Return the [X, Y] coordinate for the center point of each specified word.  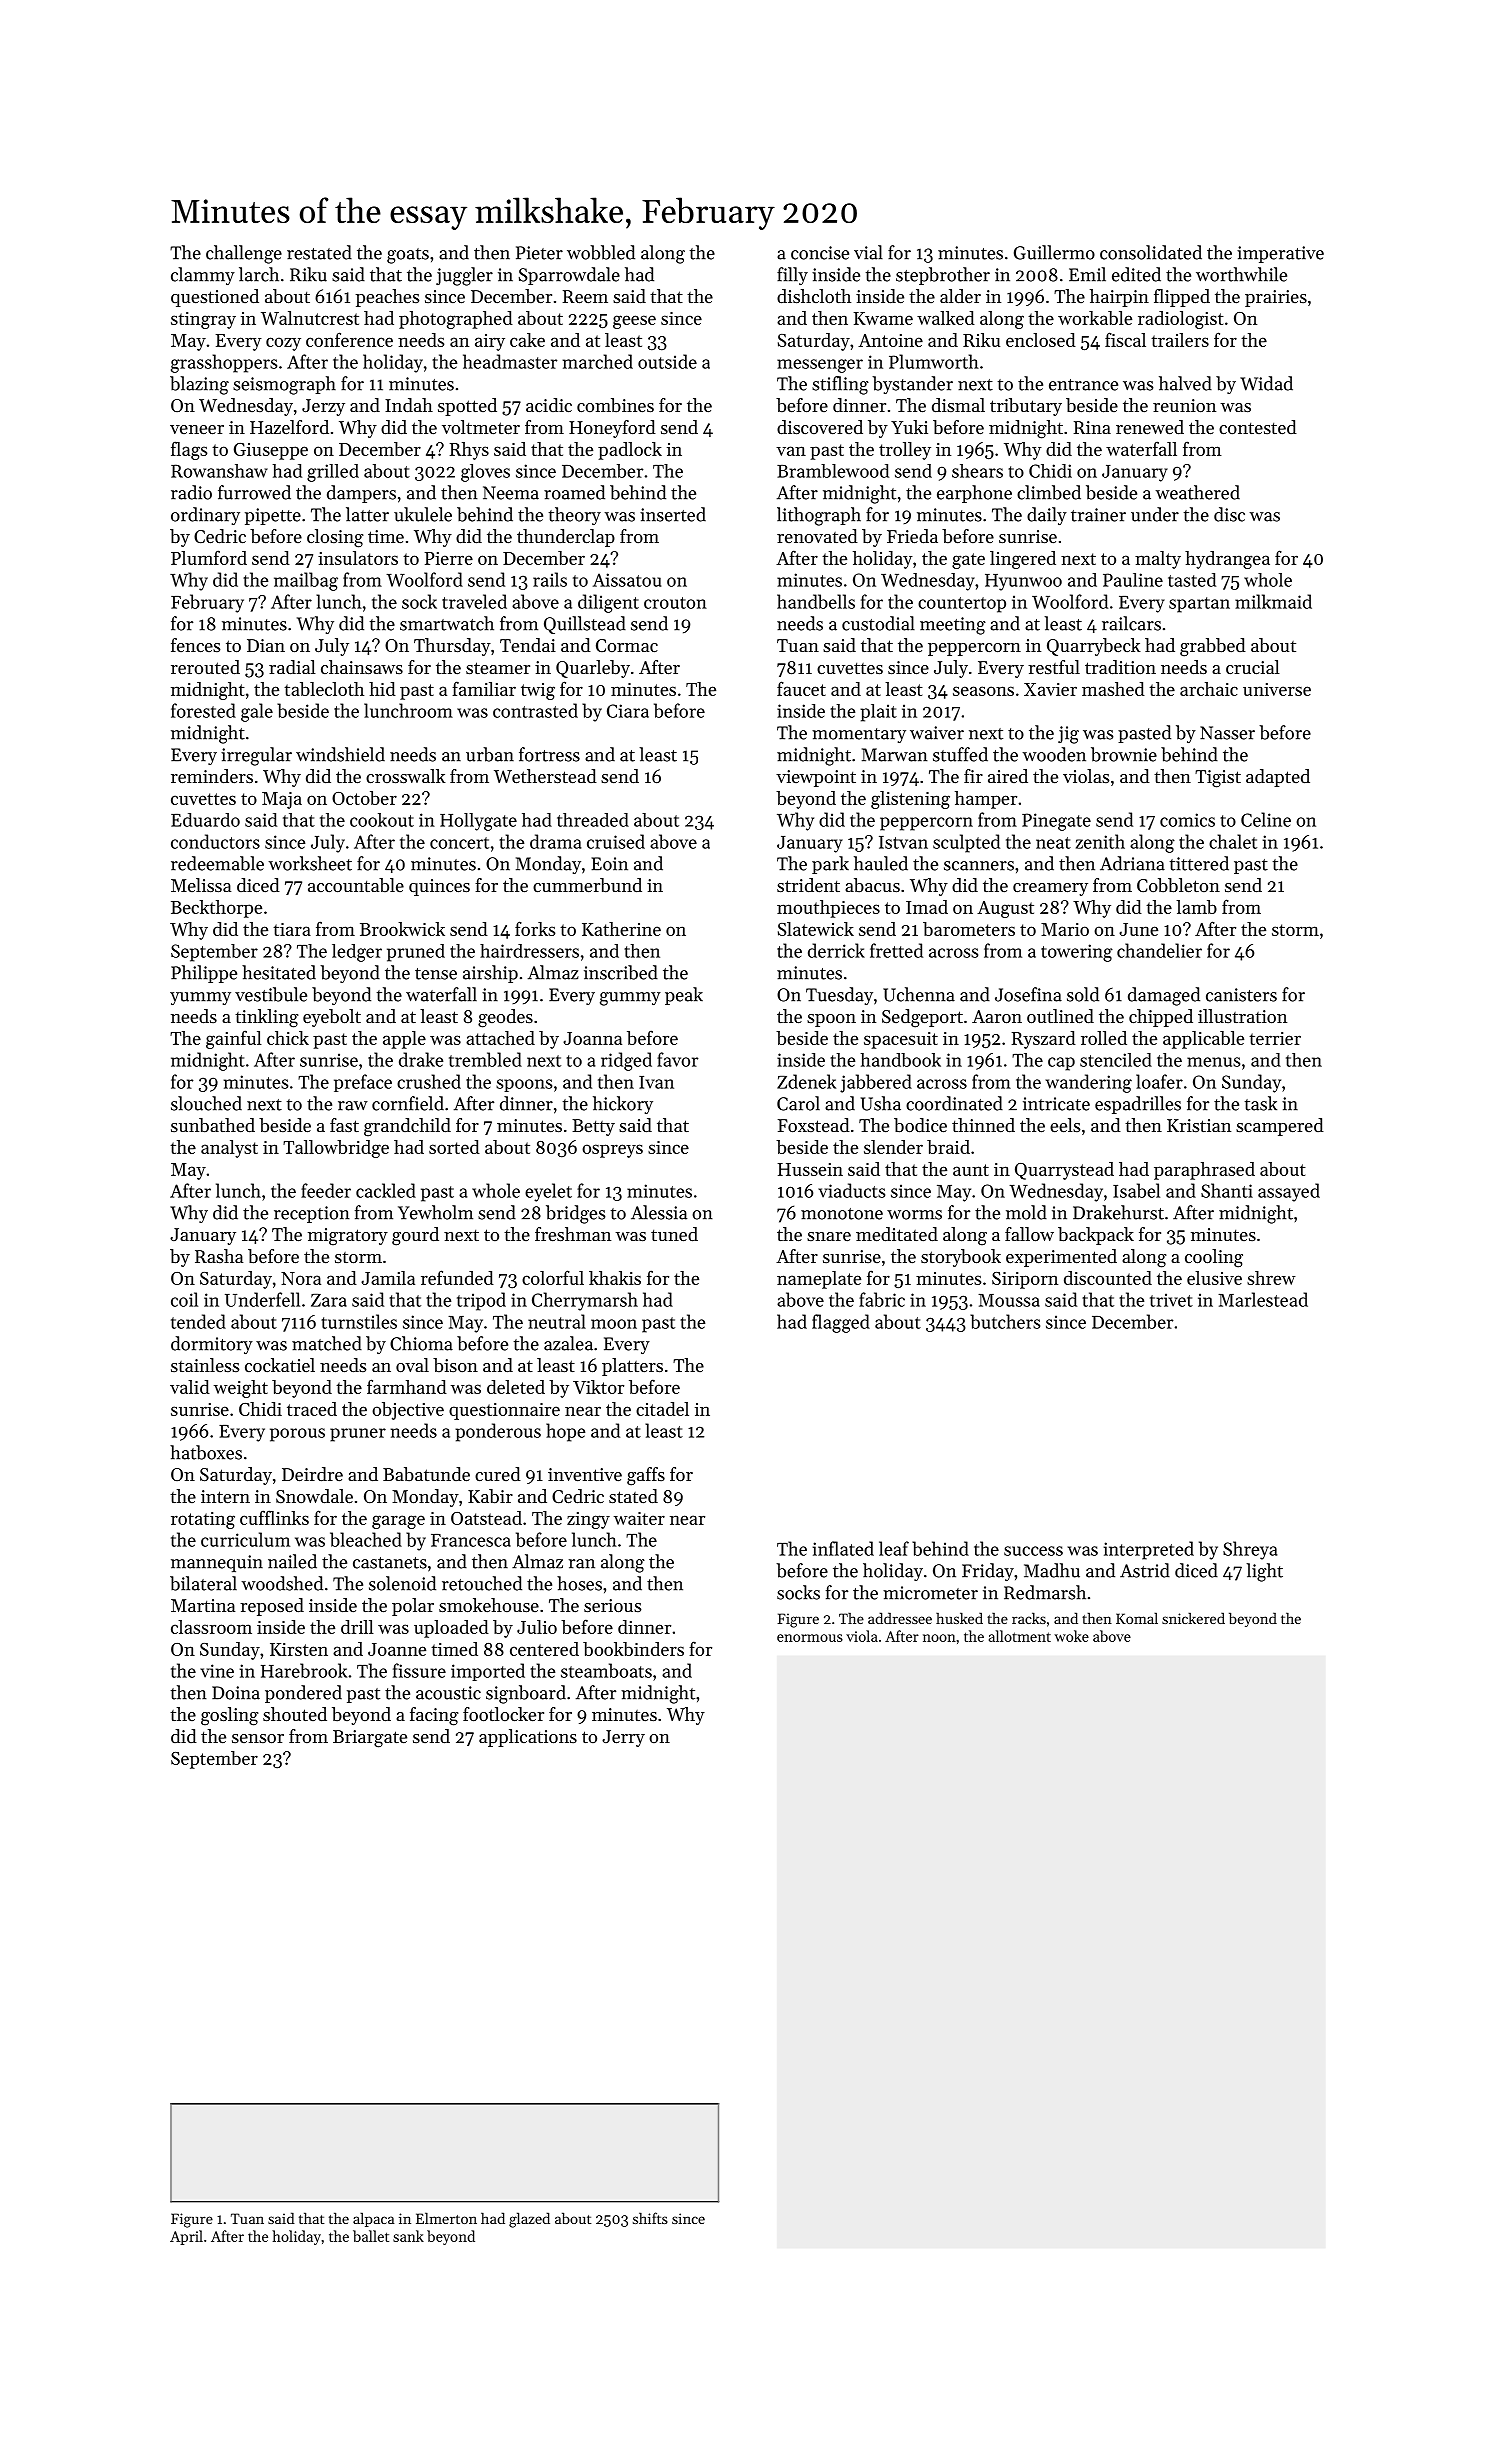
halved [1185, 383]
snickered [1193, 1618]
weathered [1198, 492]
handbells [816, 601]
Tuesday [839, 996]
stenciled [1116, 1060]
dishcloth [814, 296]
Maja [282, 800]
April [186, 2237]
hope [565, 1432]
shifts [650, 2218]
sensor [258, 1738]
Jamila [388, 1278]
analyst [229, 1149]
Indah [409, 405]
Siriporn [1025, 1280]
